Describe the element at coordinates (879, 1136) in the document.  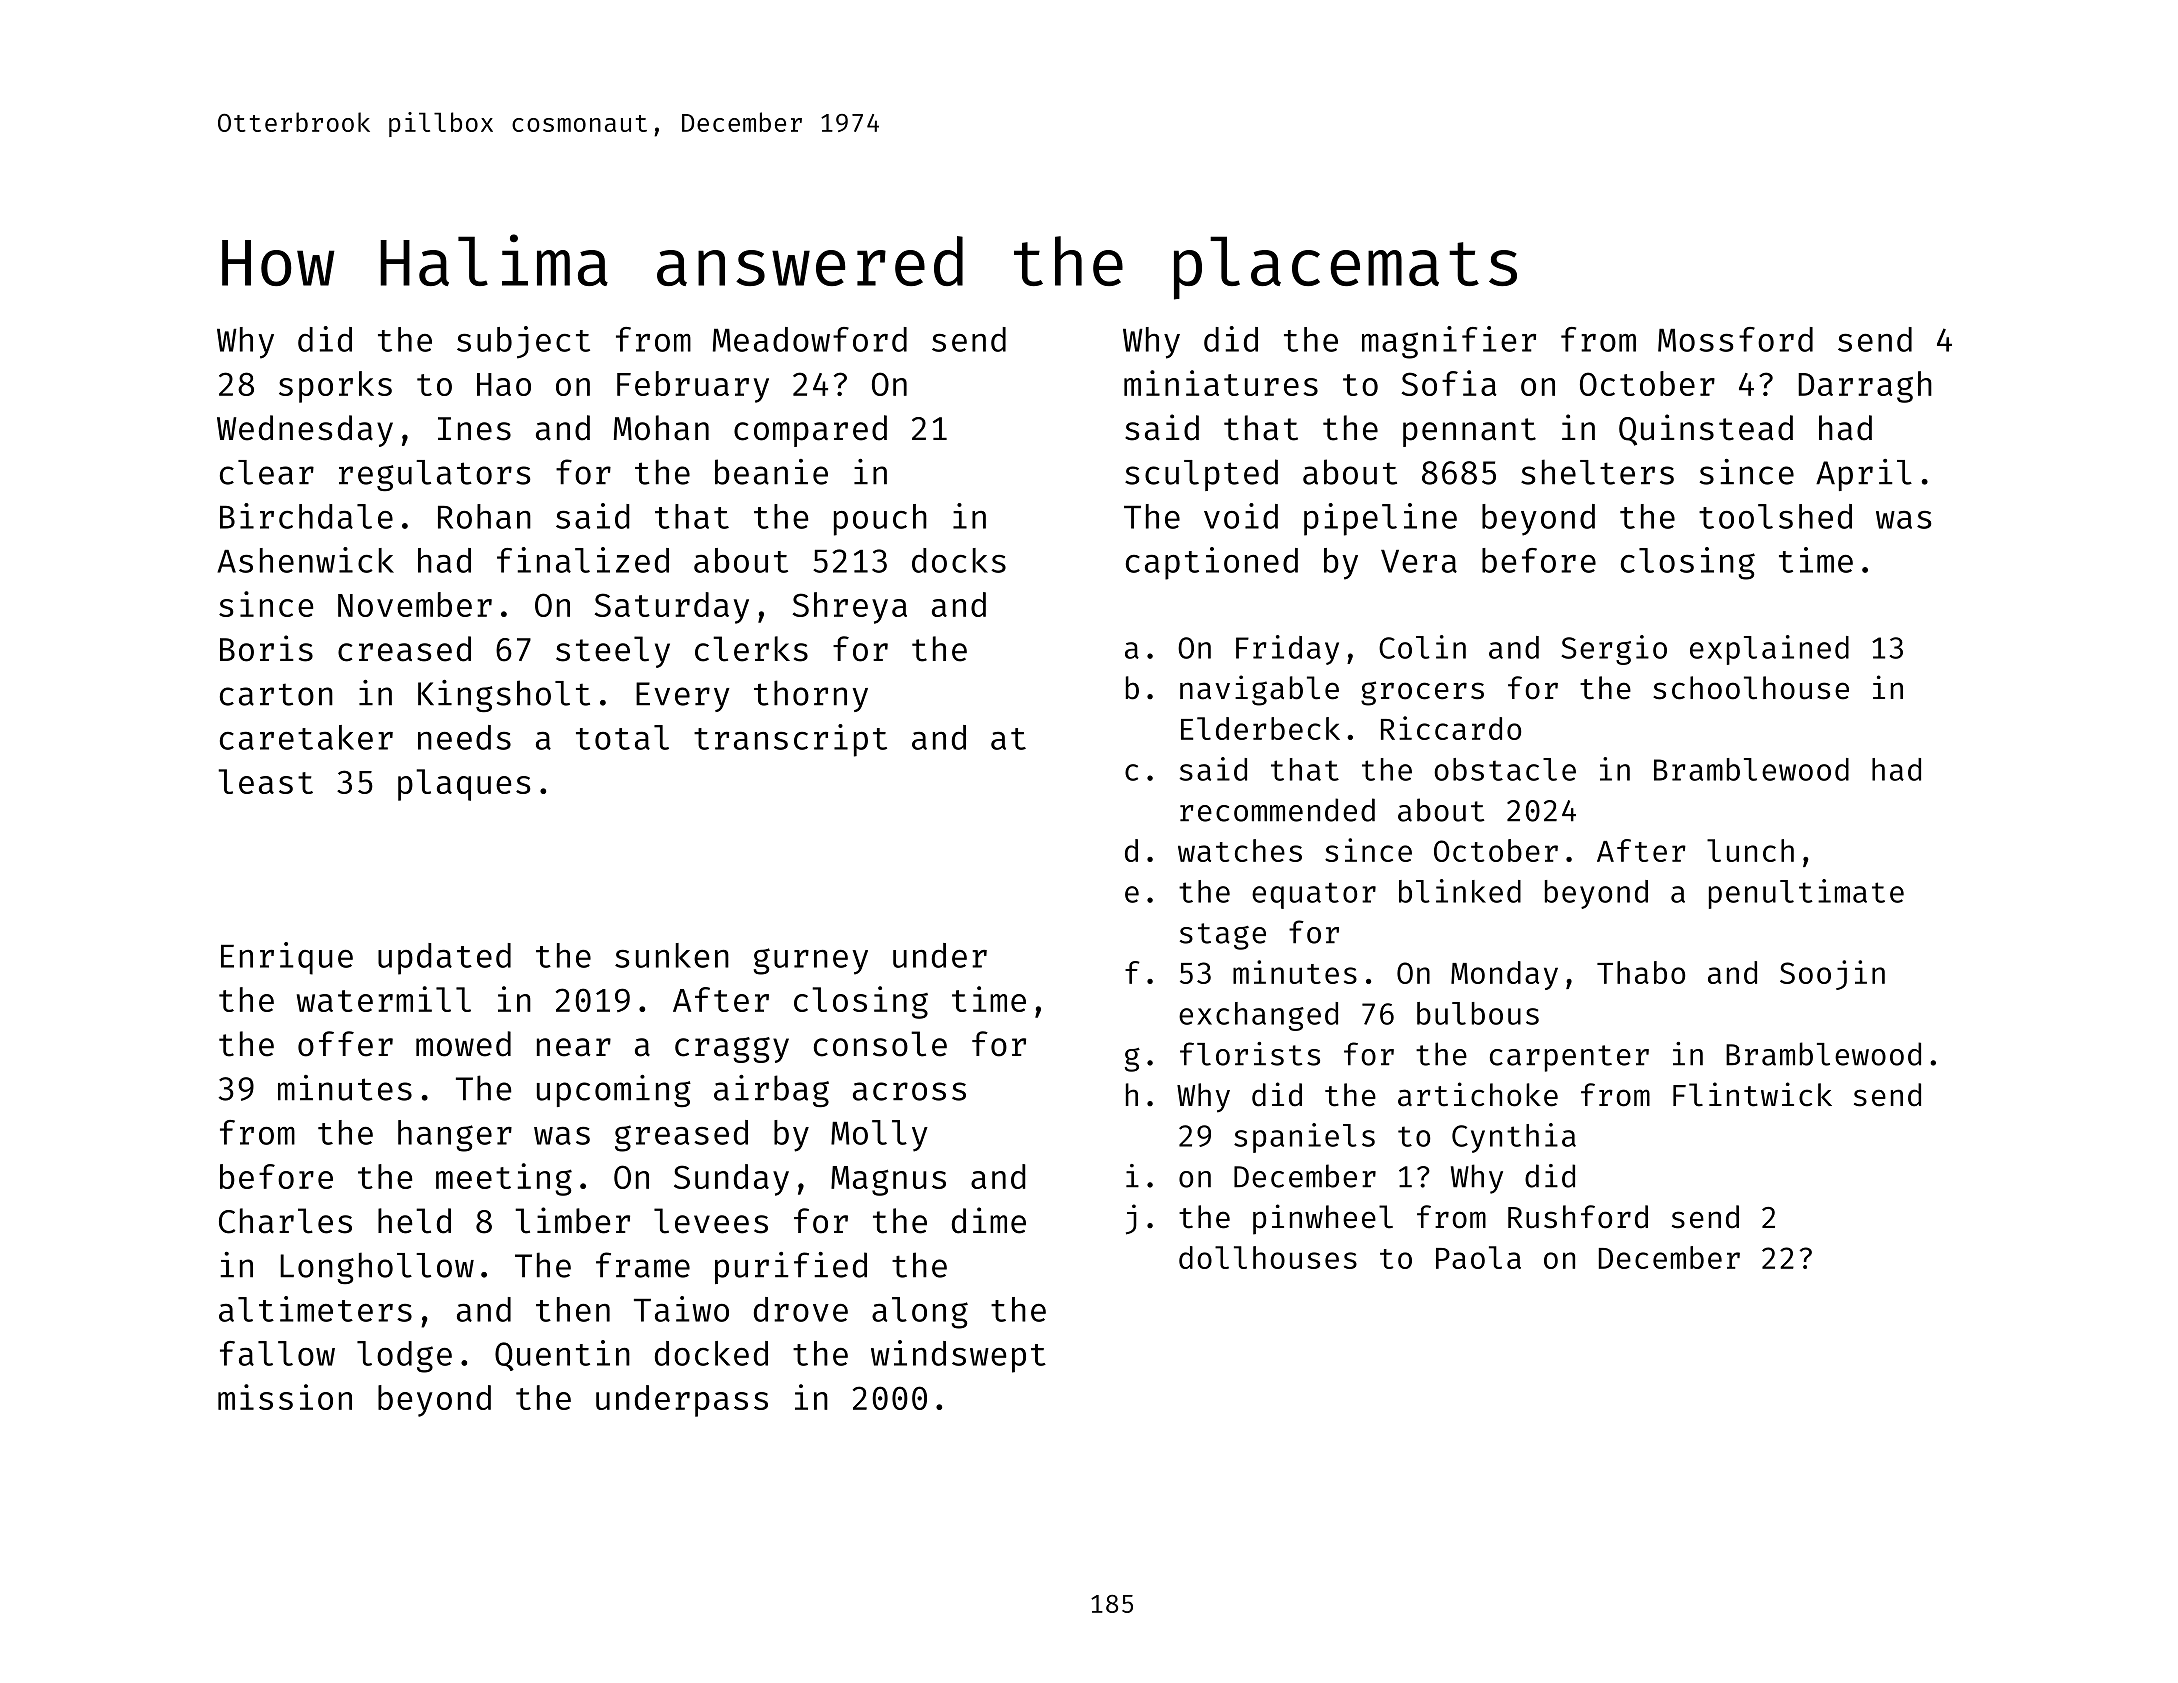
I see `Molly` at that location.
